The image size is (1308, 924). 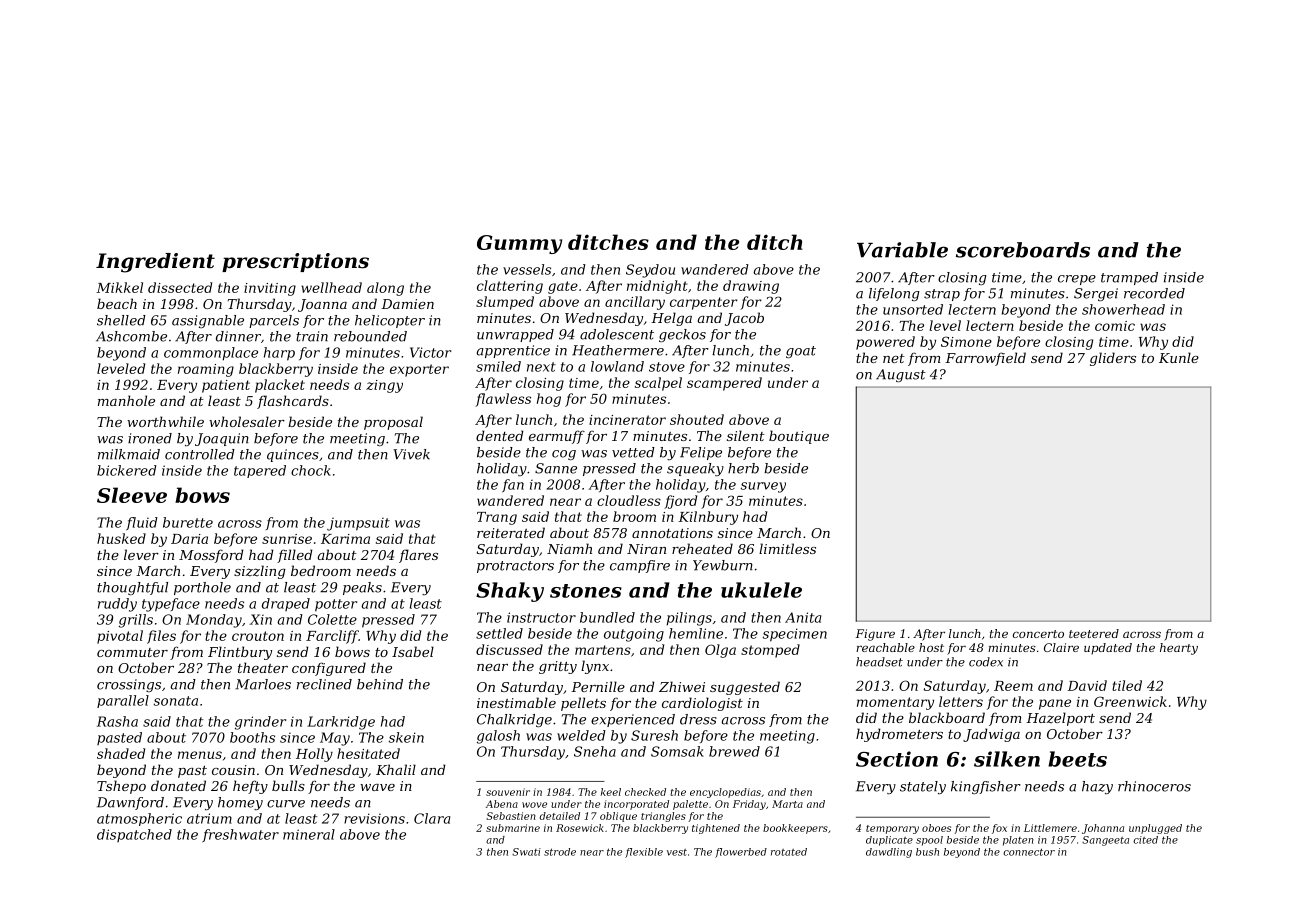 I want to click on survey, so click(x=763, y=487).
